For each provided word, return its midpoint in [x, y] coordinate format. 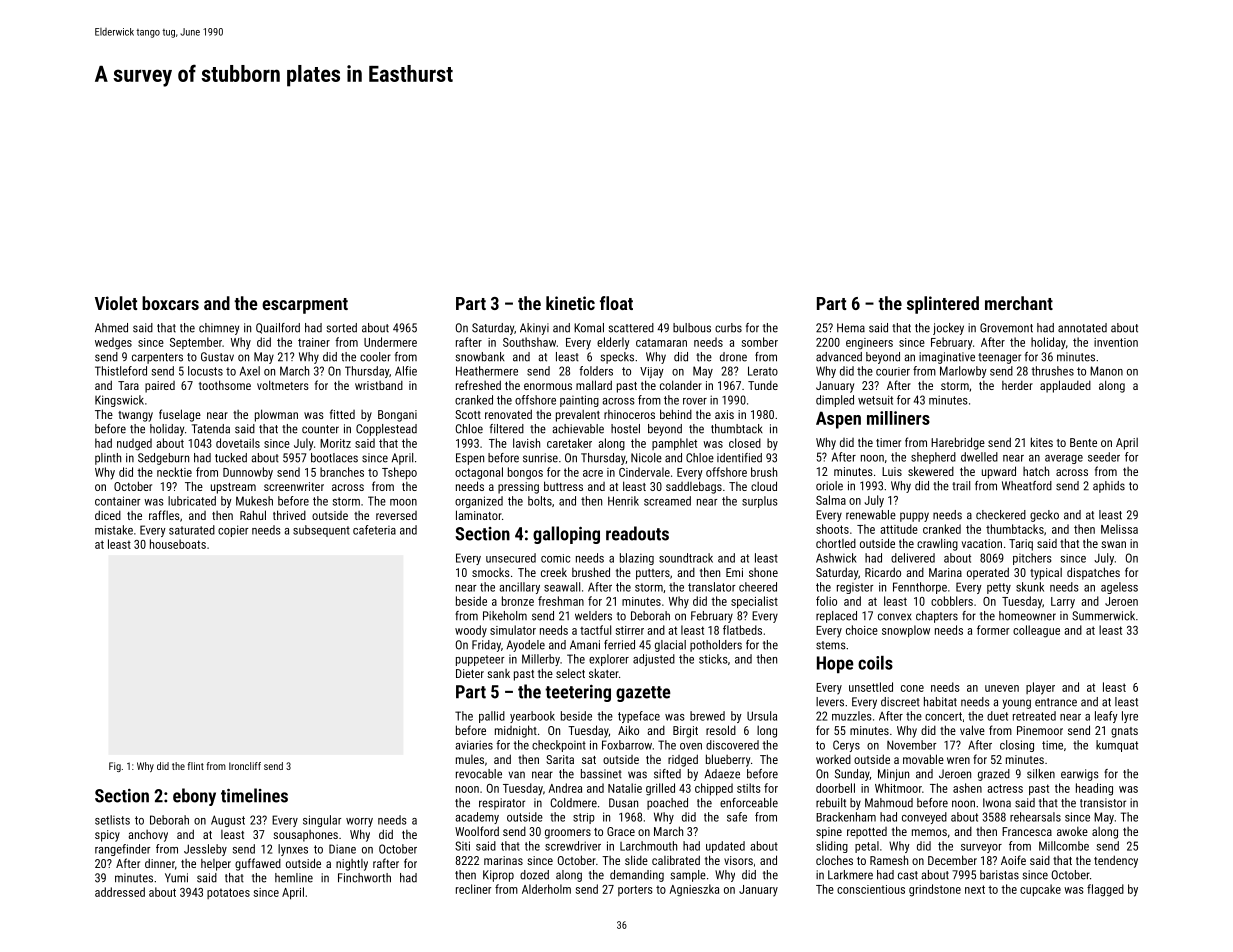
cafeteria [374, 530]
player [1040, 688]
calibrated [676, 860]
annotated [1082, 328]
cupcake [1040, 890]
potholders [716, 646]
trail [961, 486]
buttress [563, 486]
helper [216, 865]
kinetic [570, 303]
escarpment [305, 306]
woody [471, 631]
